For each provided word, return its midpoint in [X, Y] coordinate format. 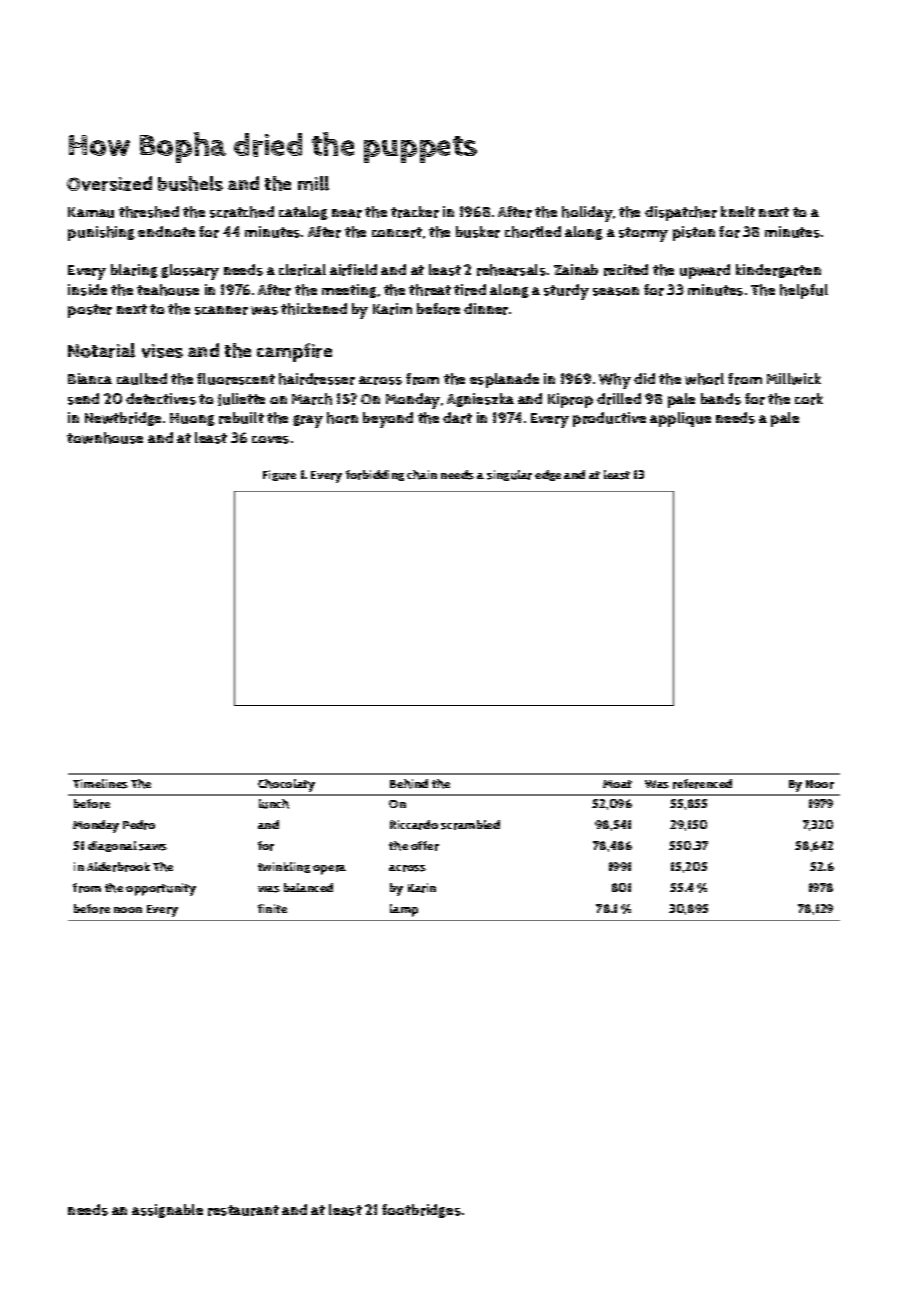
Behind [409, 784]
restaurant [243, 1210]
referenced [702, 784]
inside [87, 290]
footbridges [421, 1211]
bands [721, 399]
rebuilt [241, 418]
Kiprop [570, 400]
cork [809, 399]
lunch [274, 804]
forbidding [375, 475]
